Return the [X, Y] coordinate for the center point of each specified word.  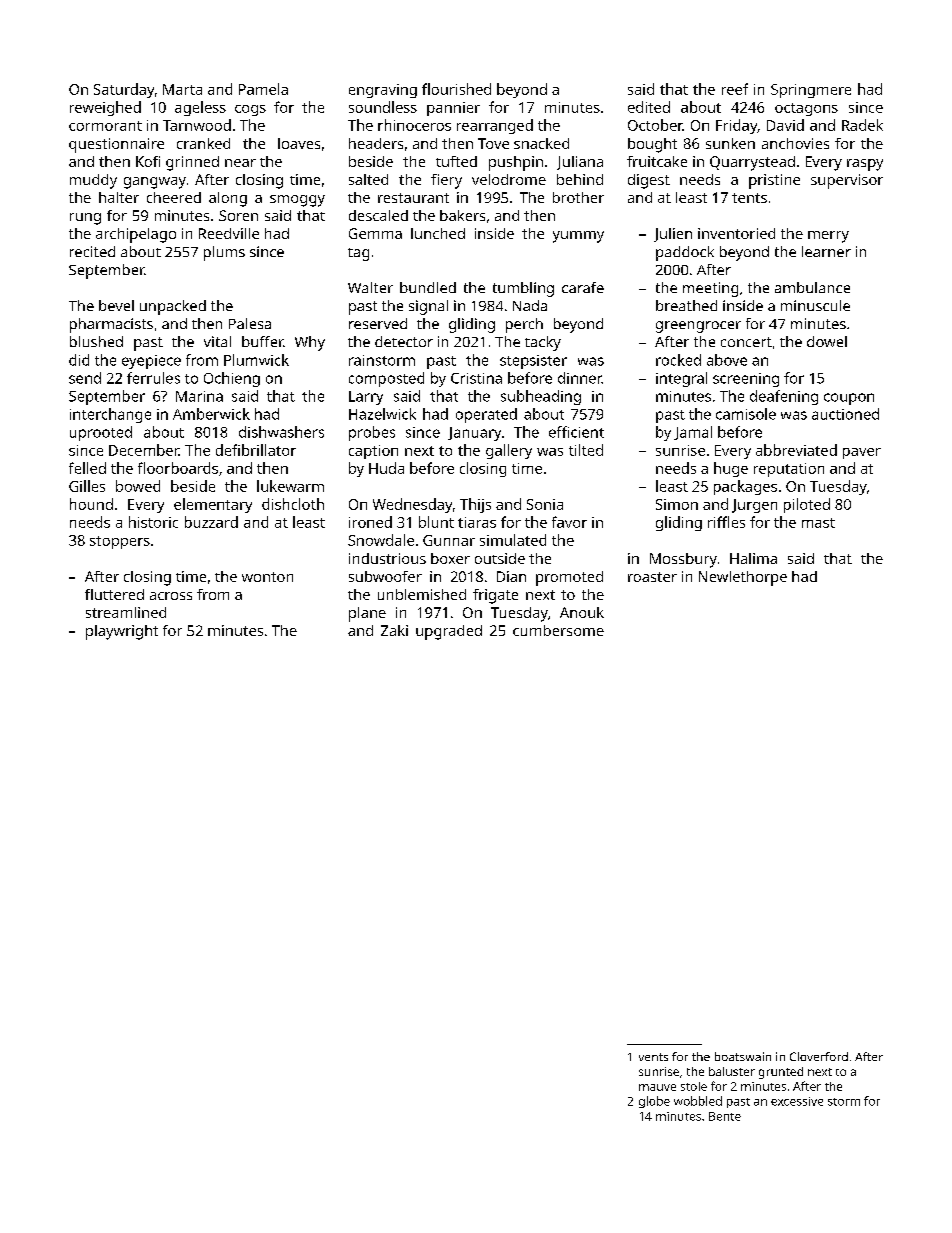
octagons [806, 109]
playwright [122, 632]
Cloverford [819, 1056]
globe [654, 1102]
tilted [586, 450]
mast [818, 523]
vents [653, 1057]
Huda [386, 468]
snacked [541, 143]
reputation [789, 470]
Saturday [124, 90]
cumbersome [558, 630]
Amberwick [211, 414]
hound [91, 504]
